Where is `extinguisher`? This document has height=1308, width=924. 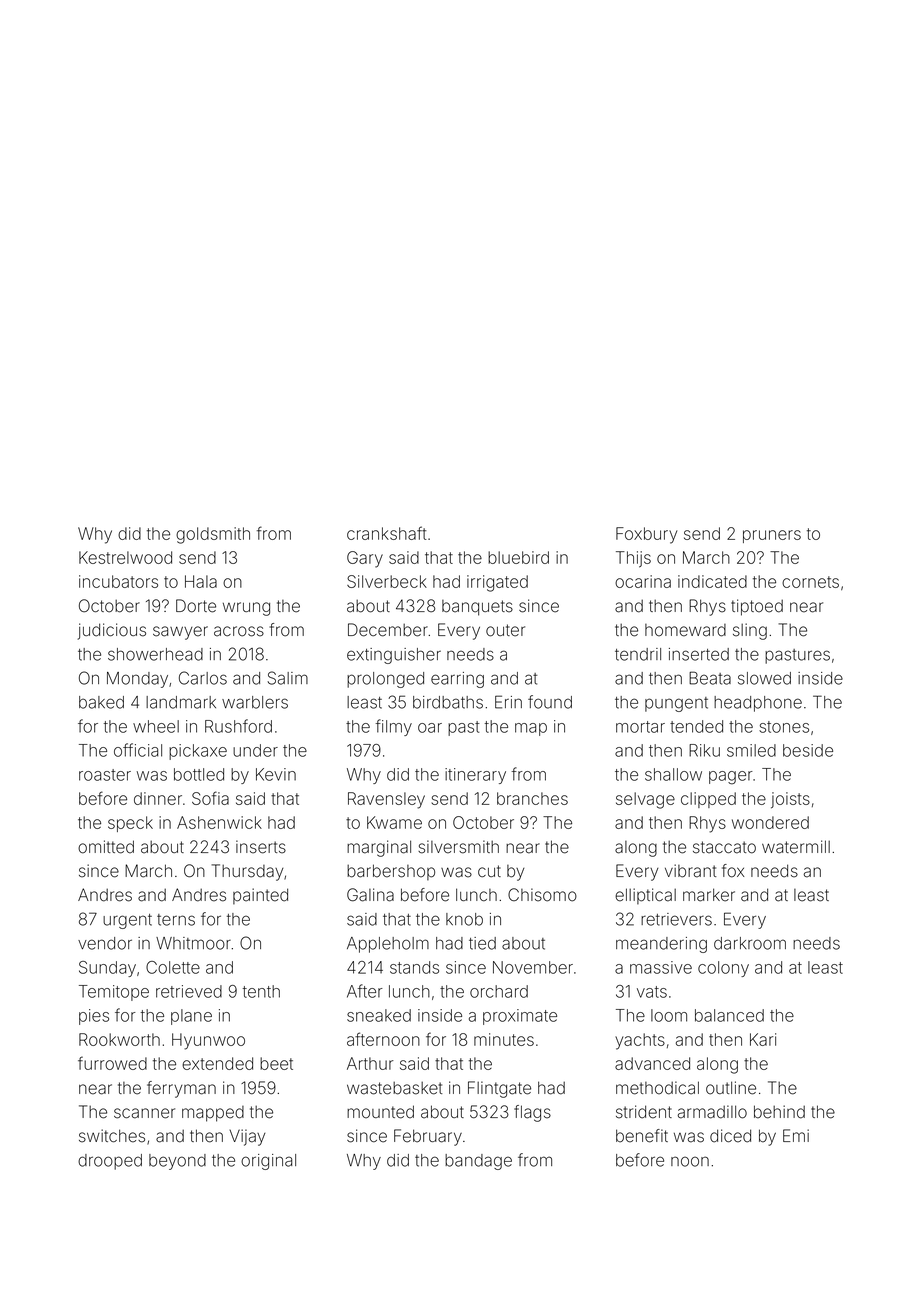 extinguisher is located at coordinates (394, 656).
